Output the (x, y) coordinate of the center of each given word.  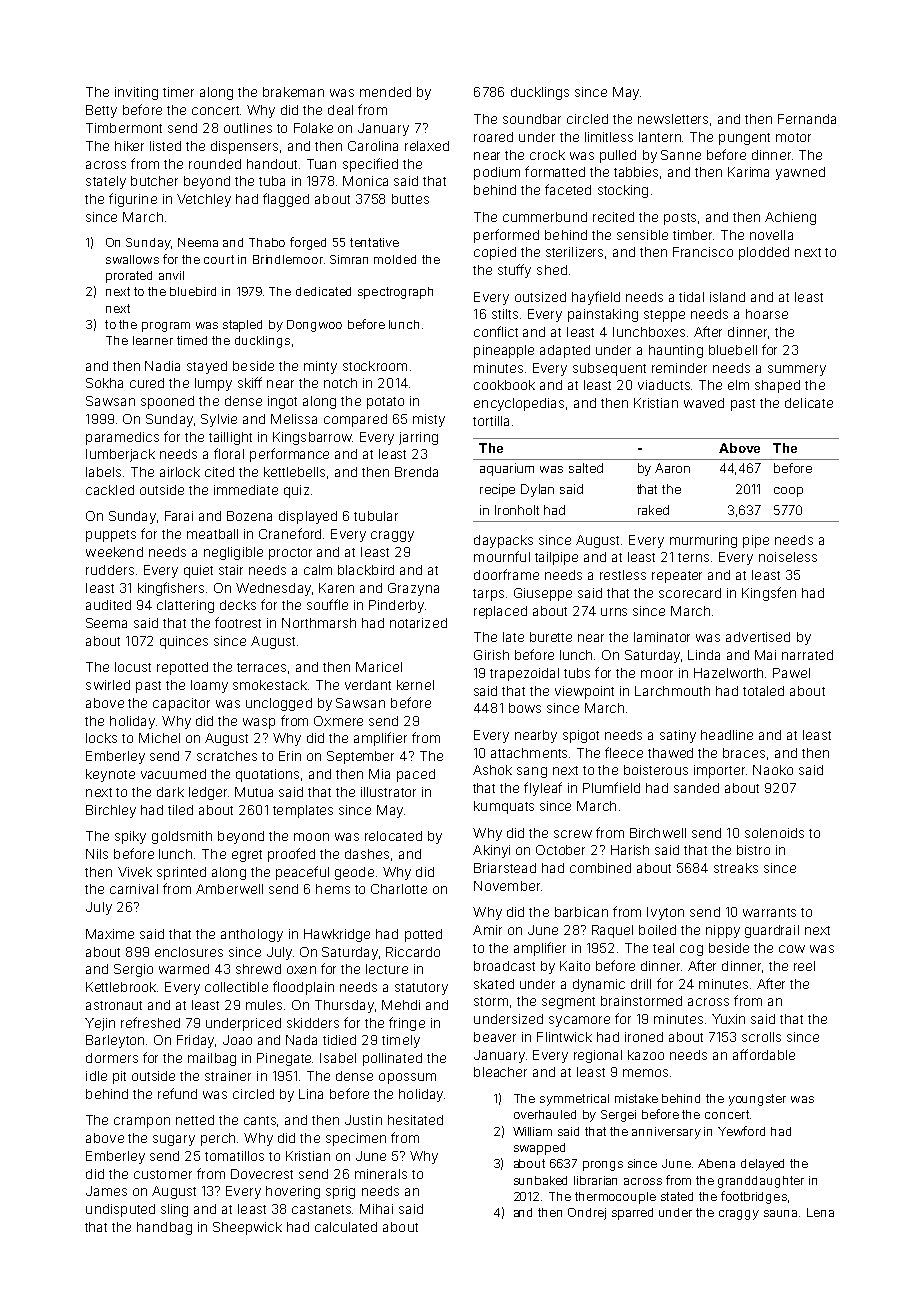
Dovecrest (262, 1174)
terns (693, 557)
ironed (644, 1037)
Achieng (790, 218)
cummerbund (545, 217)
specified (370, 165)
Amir (487, 930)
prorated (129, 277)
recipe (497, 490)
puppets (111, 536)
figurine (133, 200)
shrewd (258, 969)
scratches (227, 756)
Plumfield (611, 787)
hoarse (767, 314)
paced (416, 775)
